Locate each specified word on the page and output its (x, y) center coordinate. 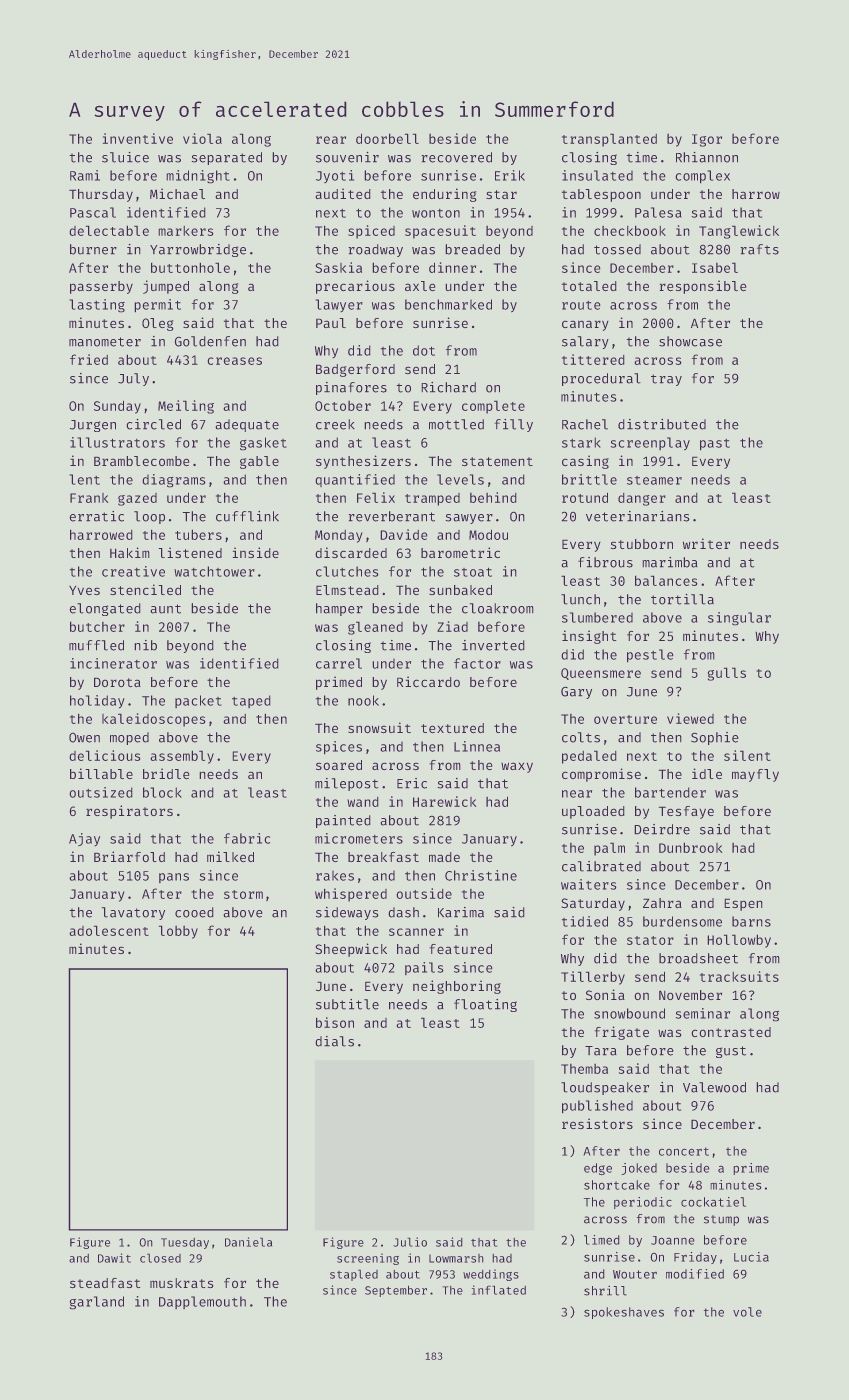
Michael (177, 194)
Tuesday (185, 1243)
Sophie (715, 738)
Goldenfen (210, 341)
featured (460, 949)
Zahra (662, 903)
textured (452, 728)
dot (424, 350)
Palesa (658, 212)
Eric (412, 783)
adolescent (109, 930)
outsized (101, 792)
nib (145, 645)
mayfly (755, 775)
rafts (759, 249)
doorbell (387, 138)
